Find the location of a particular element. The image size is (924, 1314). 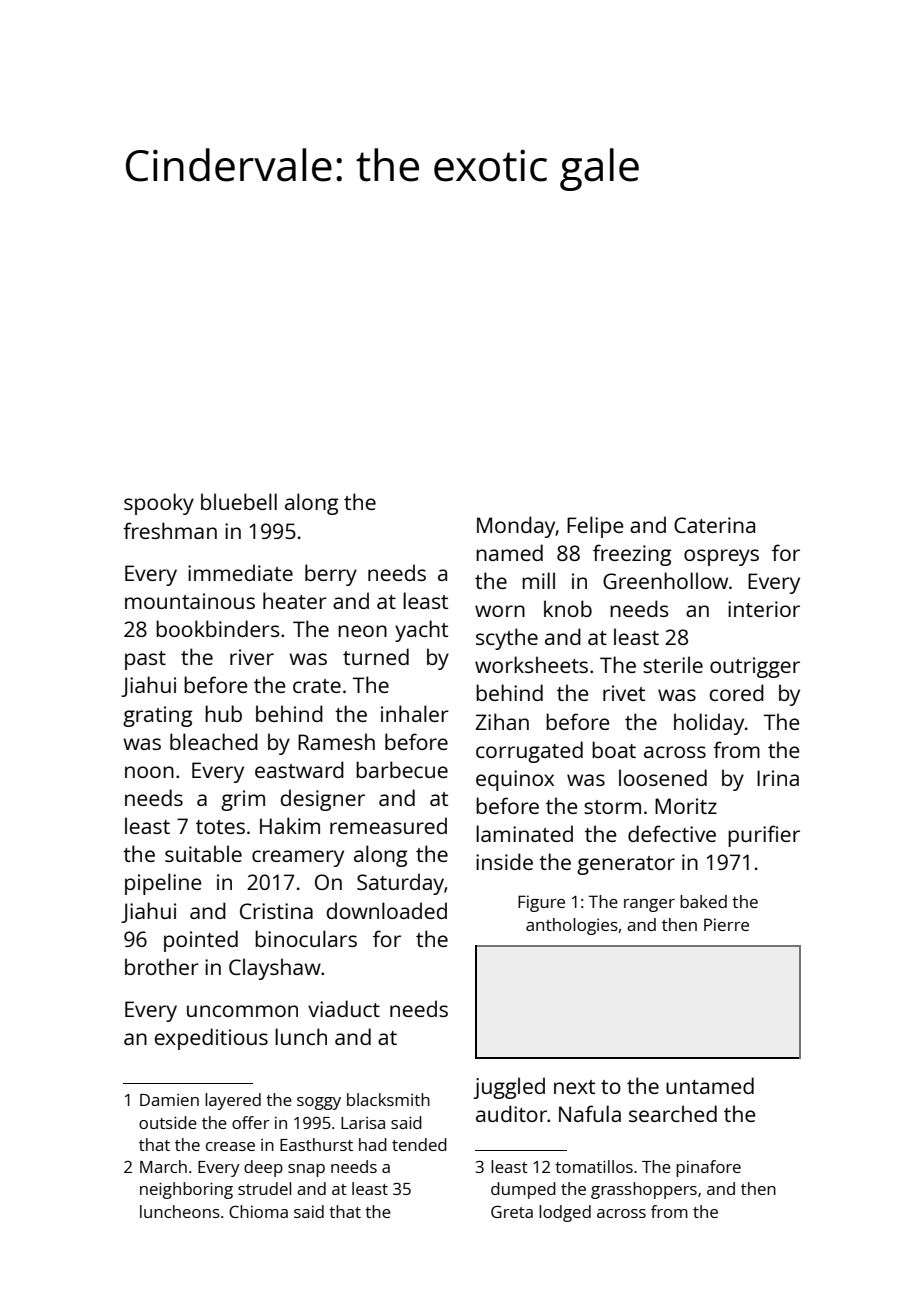

Pierre is located at coordinates (726, 924).
